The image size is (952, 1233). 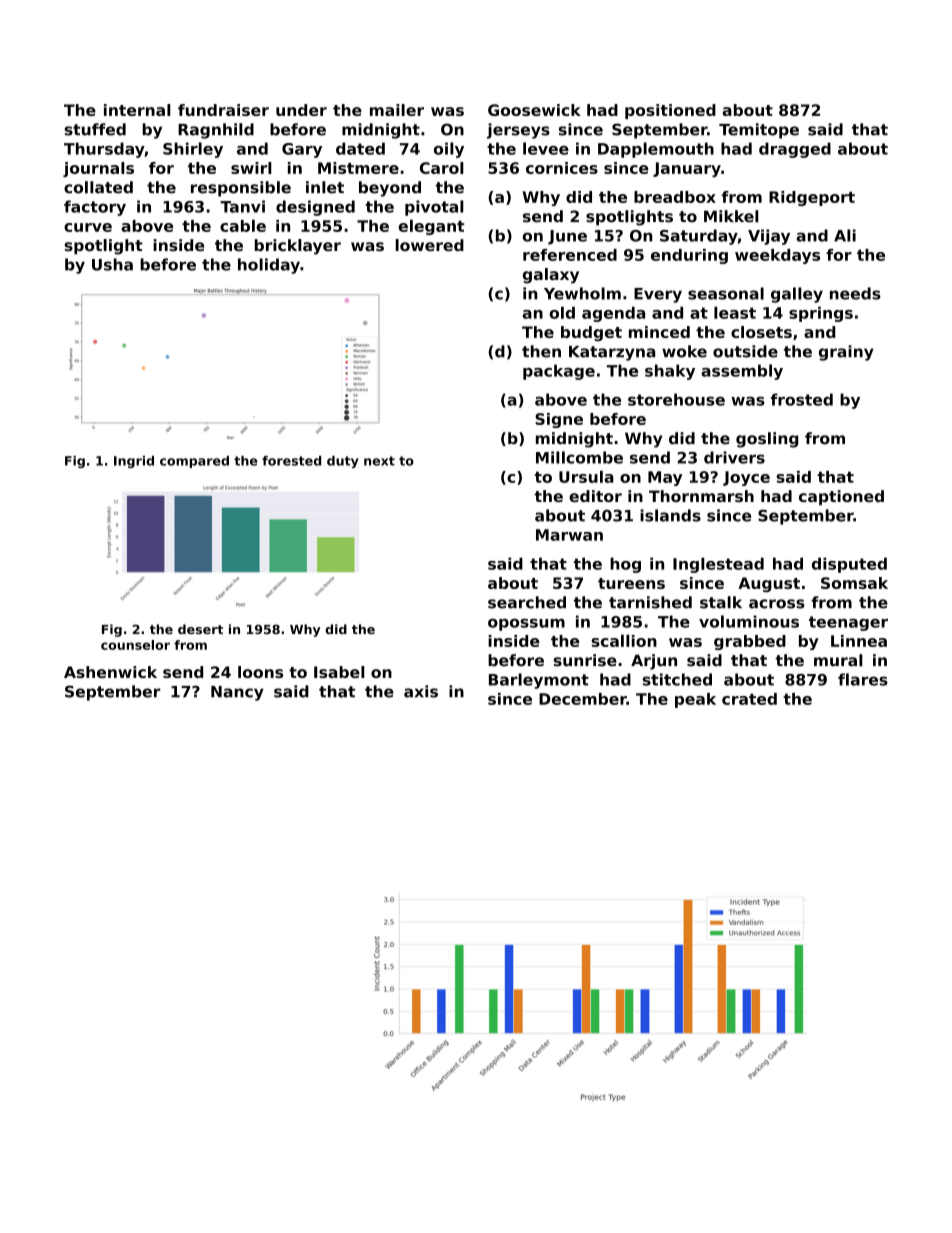 What do you see at coordinates (795, 150) in the image?
I see `dragged` at bounding box center [795, 150].
